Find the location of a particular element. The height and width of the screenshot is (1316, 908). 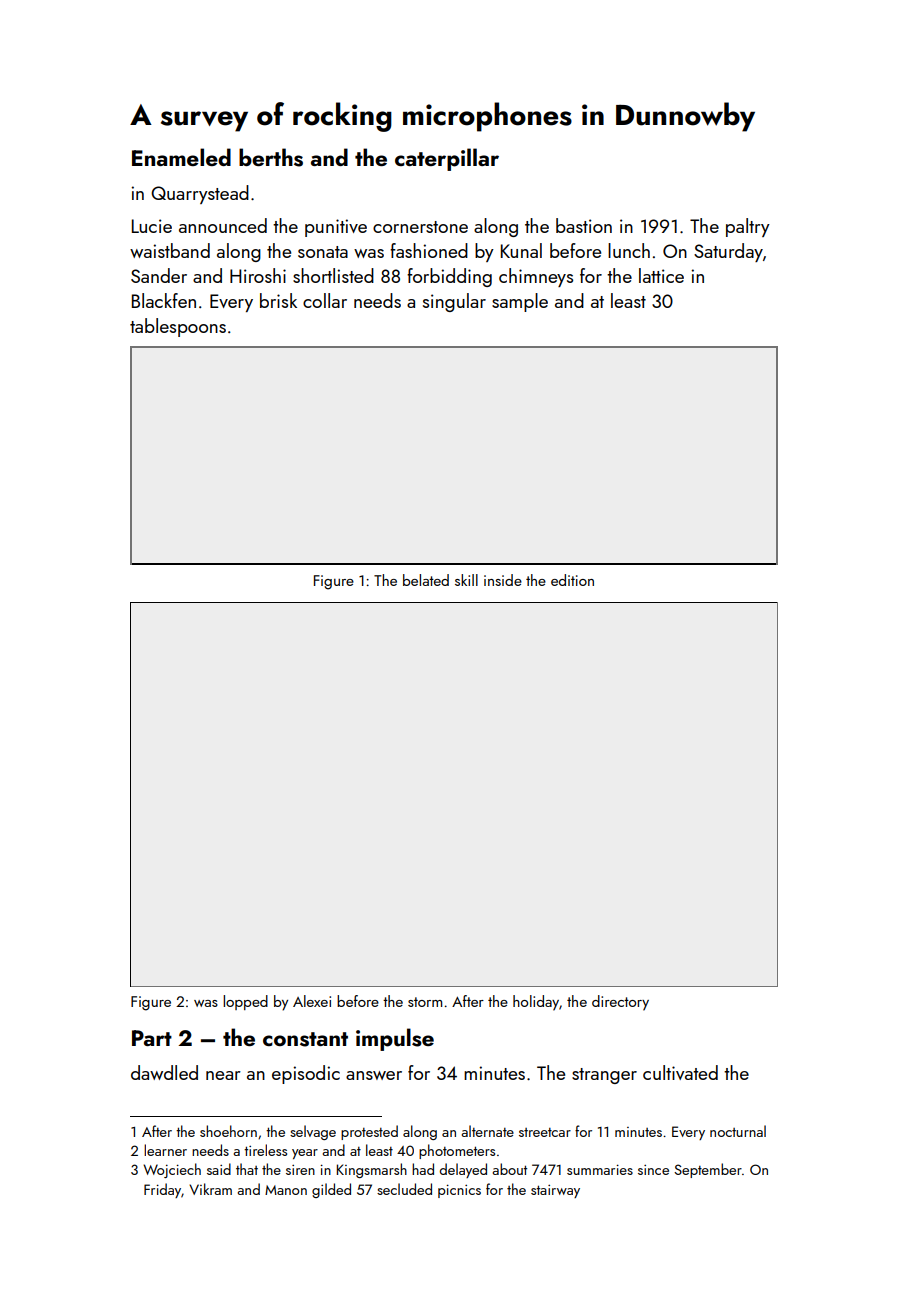

skill is located at coordinates (466, 580).
